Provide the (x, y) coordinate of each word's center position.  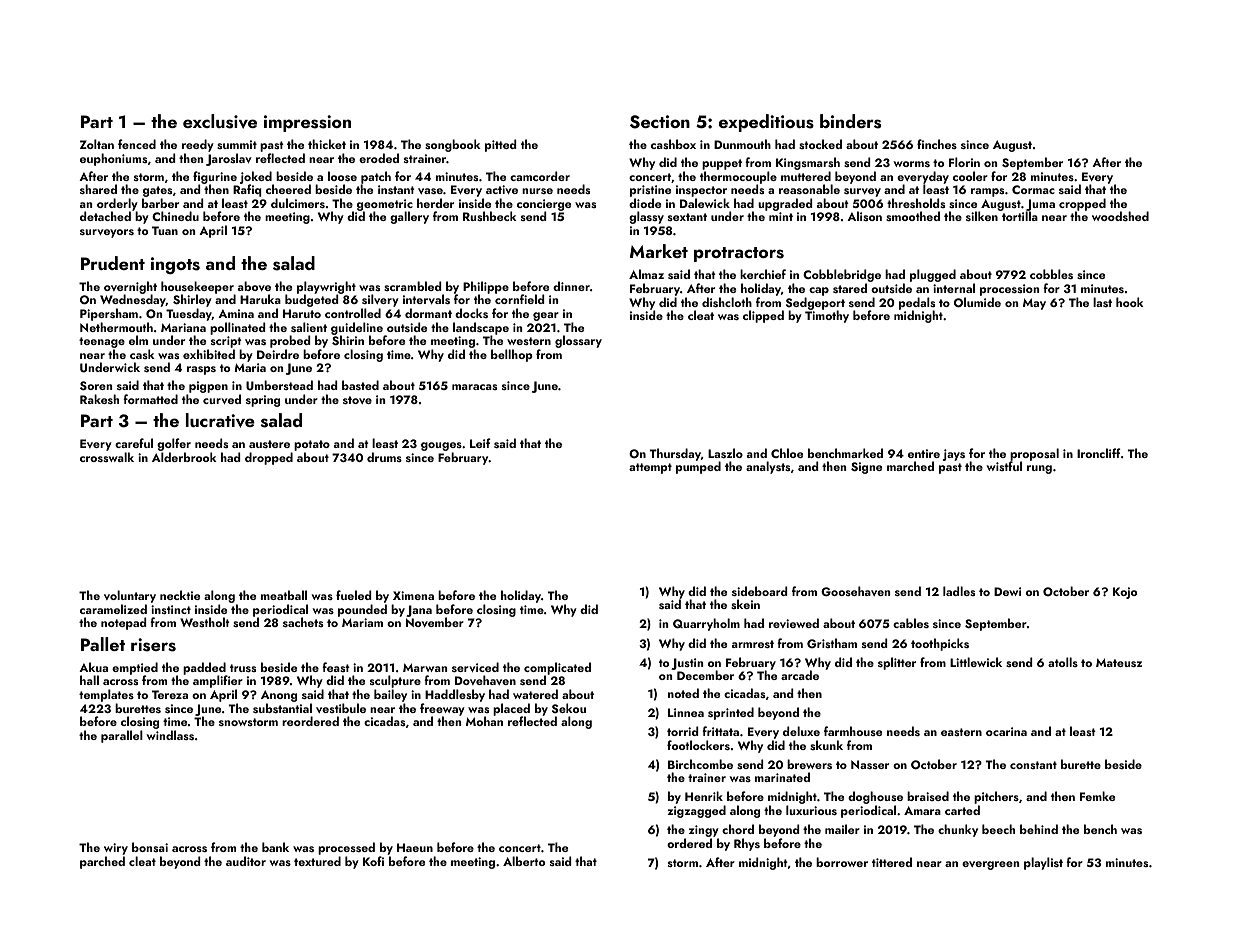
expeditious (766, 123)
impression (307, 123)
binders (850, 121)
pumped (698, 467)
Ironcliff (1099, 453)
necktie (180, 595)
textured (317, 861)
